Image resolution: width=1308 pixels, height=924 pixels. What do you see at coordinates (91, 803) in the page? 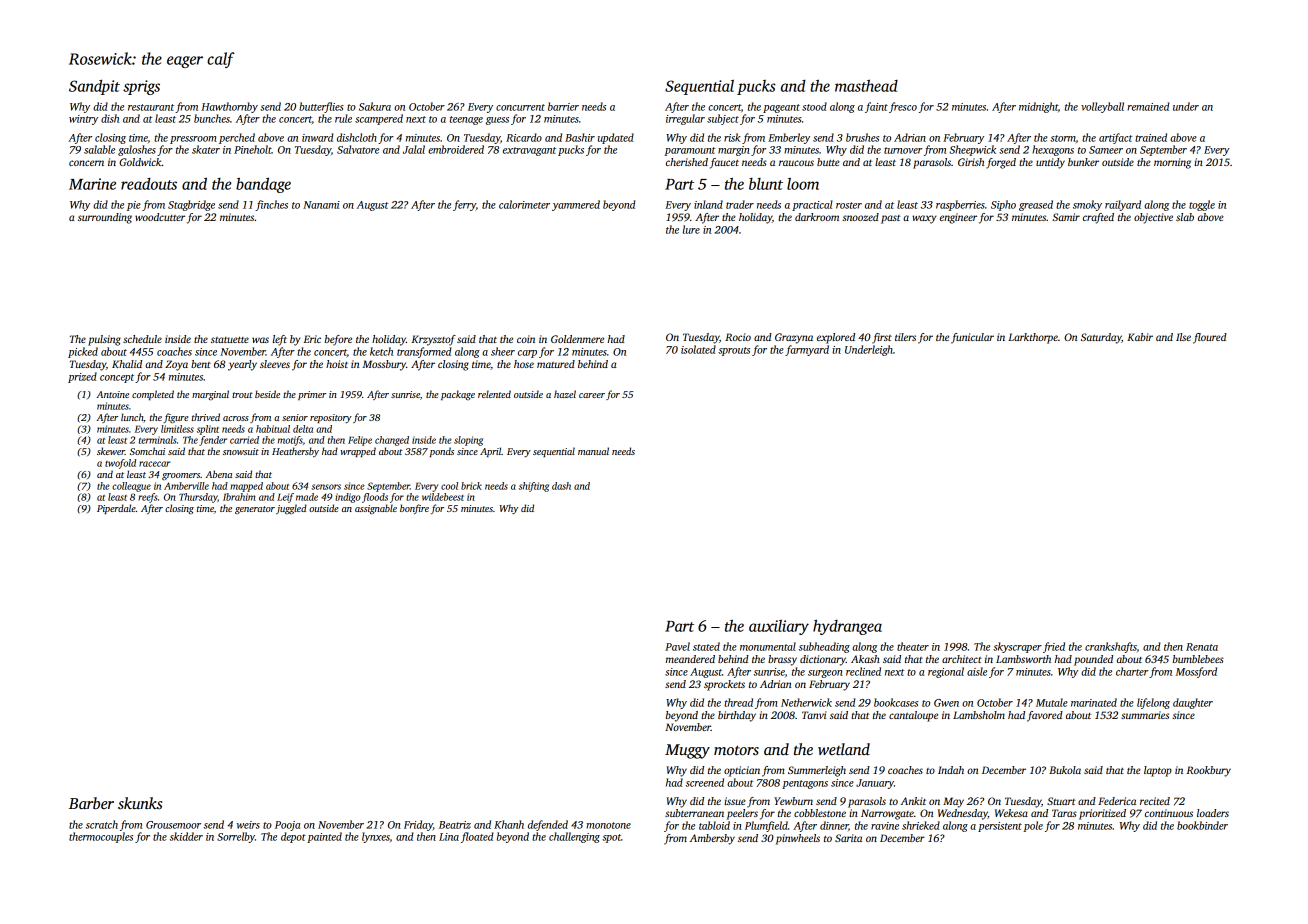
I see `Barber` at bounding box center [91, 803].
